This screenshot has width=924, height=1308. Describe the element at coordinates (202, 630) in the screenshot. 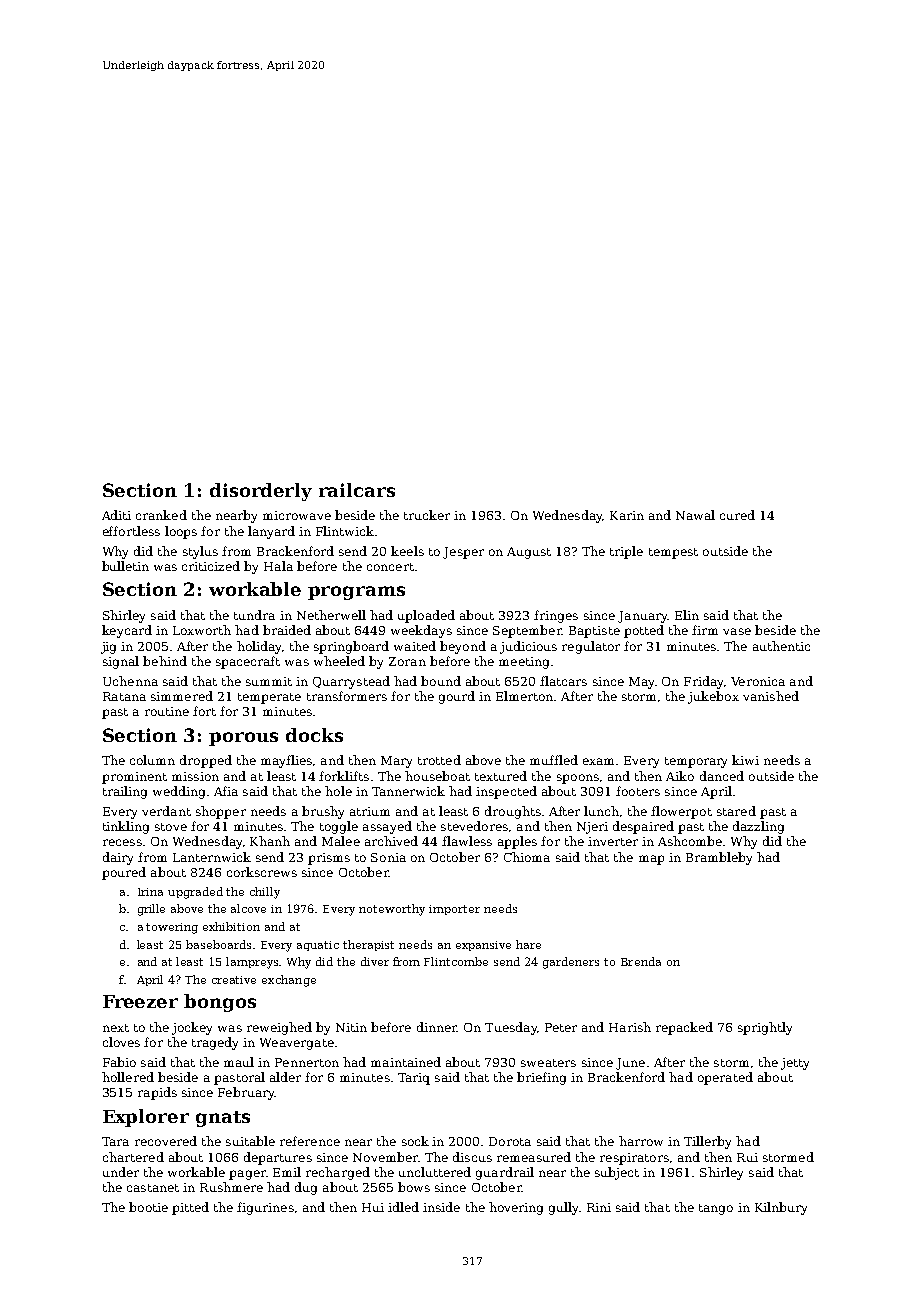

I see `Loxworth` at that location.
